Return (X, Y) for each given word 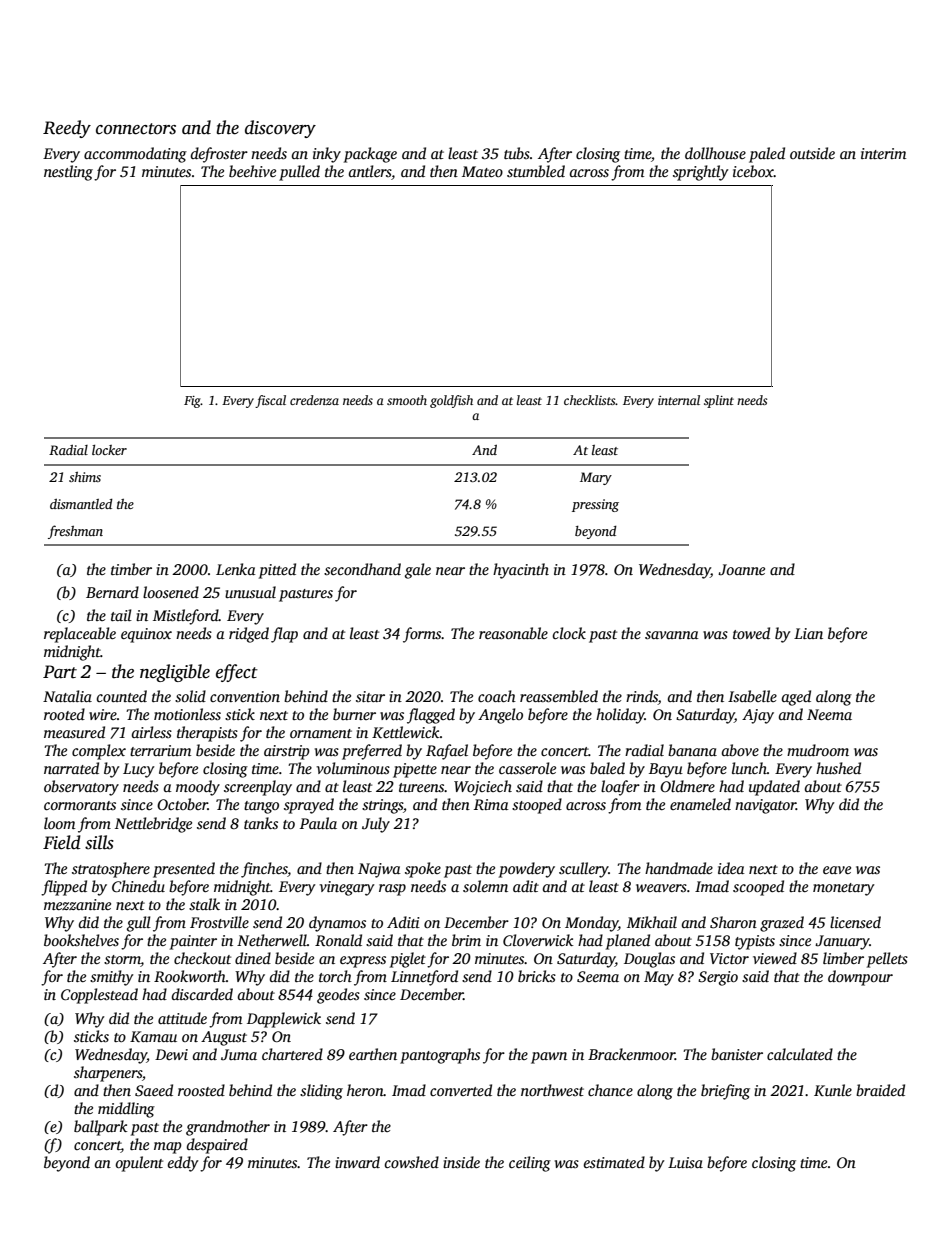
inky (327, 155)
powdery (527, 870)
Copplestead (99, 996)
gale (418, 571)
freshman (75, 532)
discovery (280, 129)
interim (883, 153)
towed (751, 633)
